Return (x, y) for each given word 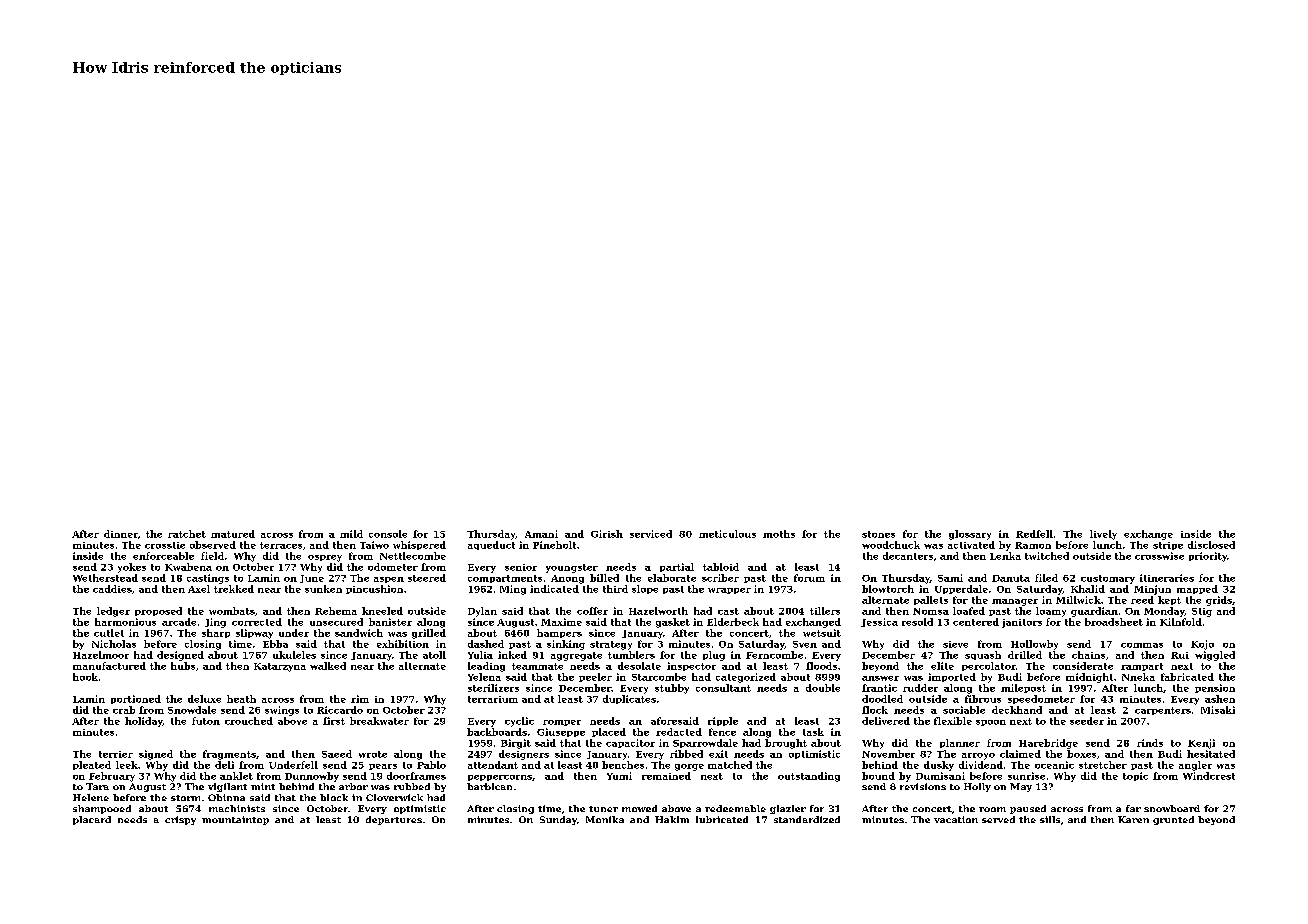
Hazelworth (658, 611)
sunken (323, 589)
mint (263, 786)
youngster (572, 568)
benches (623, 765)
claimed (1020, 754)
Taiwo (374, 545)
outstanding (809, 777)
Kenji (1201, 744)
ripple (723, 721)
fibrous (983, 699)
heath (241, 699)
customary (1108, 579)
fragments (229, 755)
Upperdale (961, 589)
